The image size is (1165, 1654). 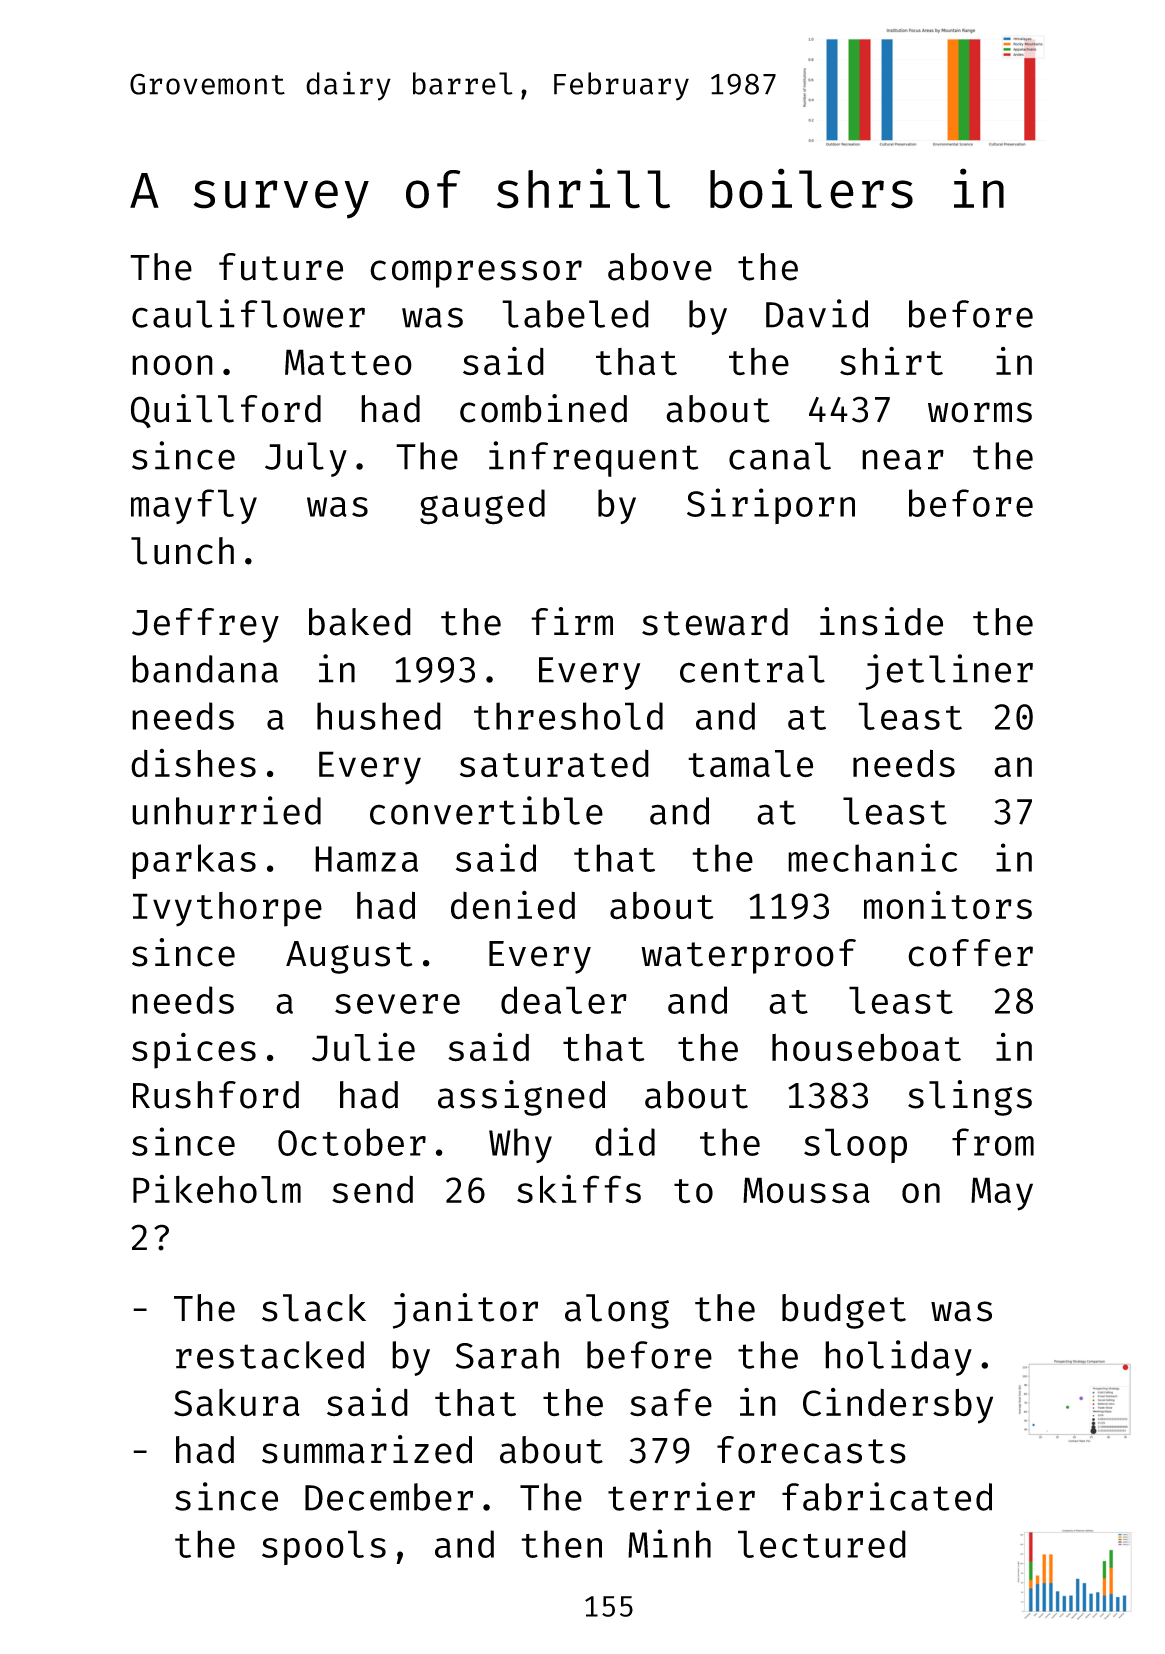 What do you see at coordinates (898, 1358) in the screenshot?
I see `holiday` at bounding box center [898, 1358].
